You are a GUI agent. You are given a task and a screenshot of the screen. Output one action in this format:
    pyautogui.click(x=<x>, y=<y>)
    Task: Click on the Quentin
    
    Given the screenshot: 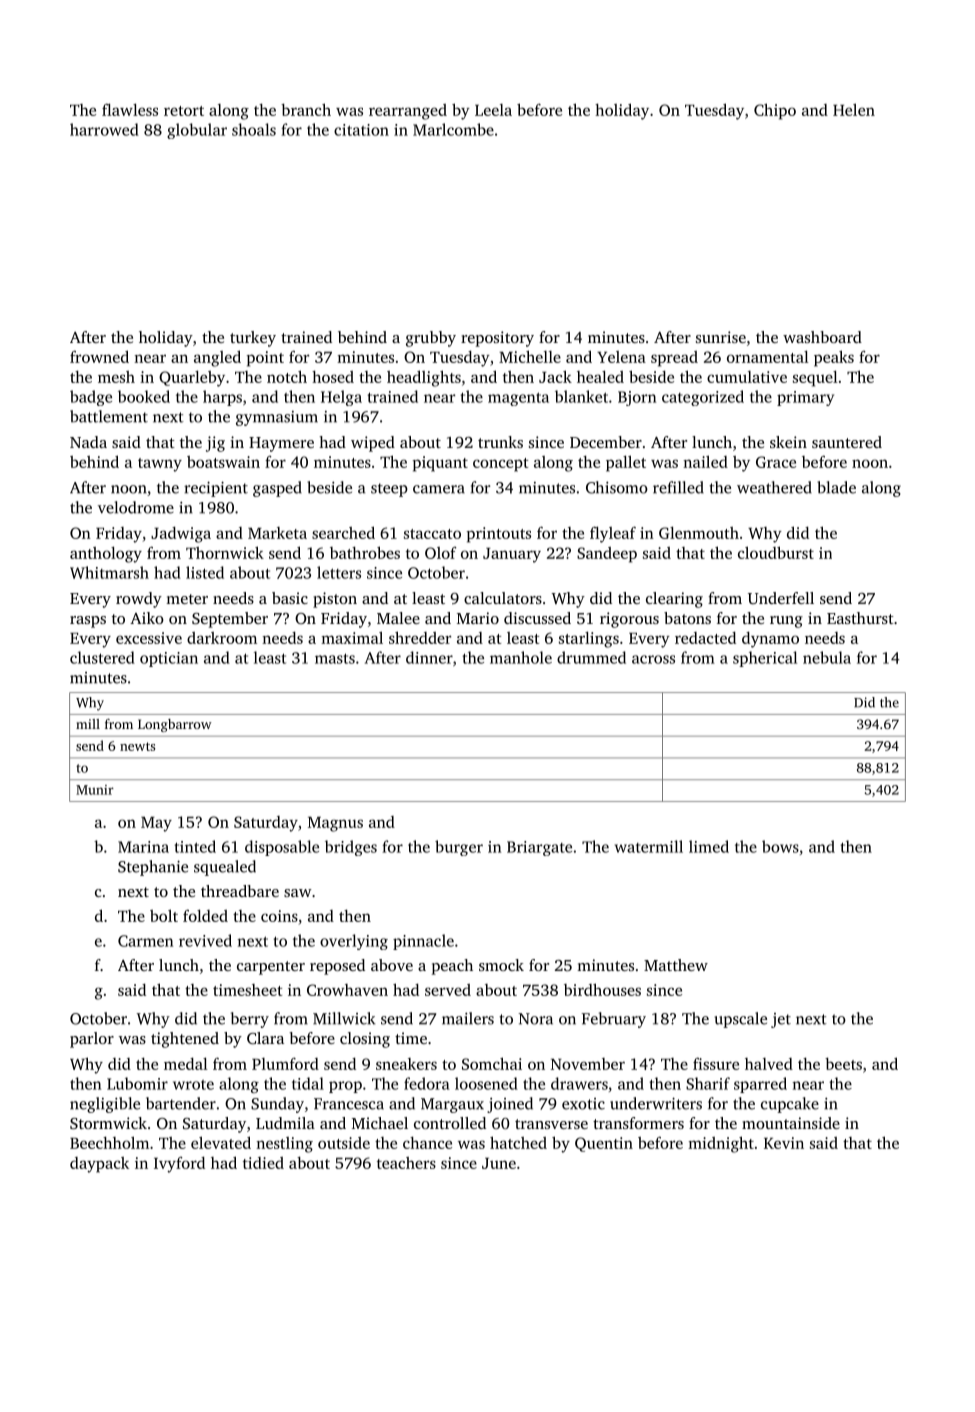 What is the action you would take?
    pyautogui.click(x=604, y=1144)
